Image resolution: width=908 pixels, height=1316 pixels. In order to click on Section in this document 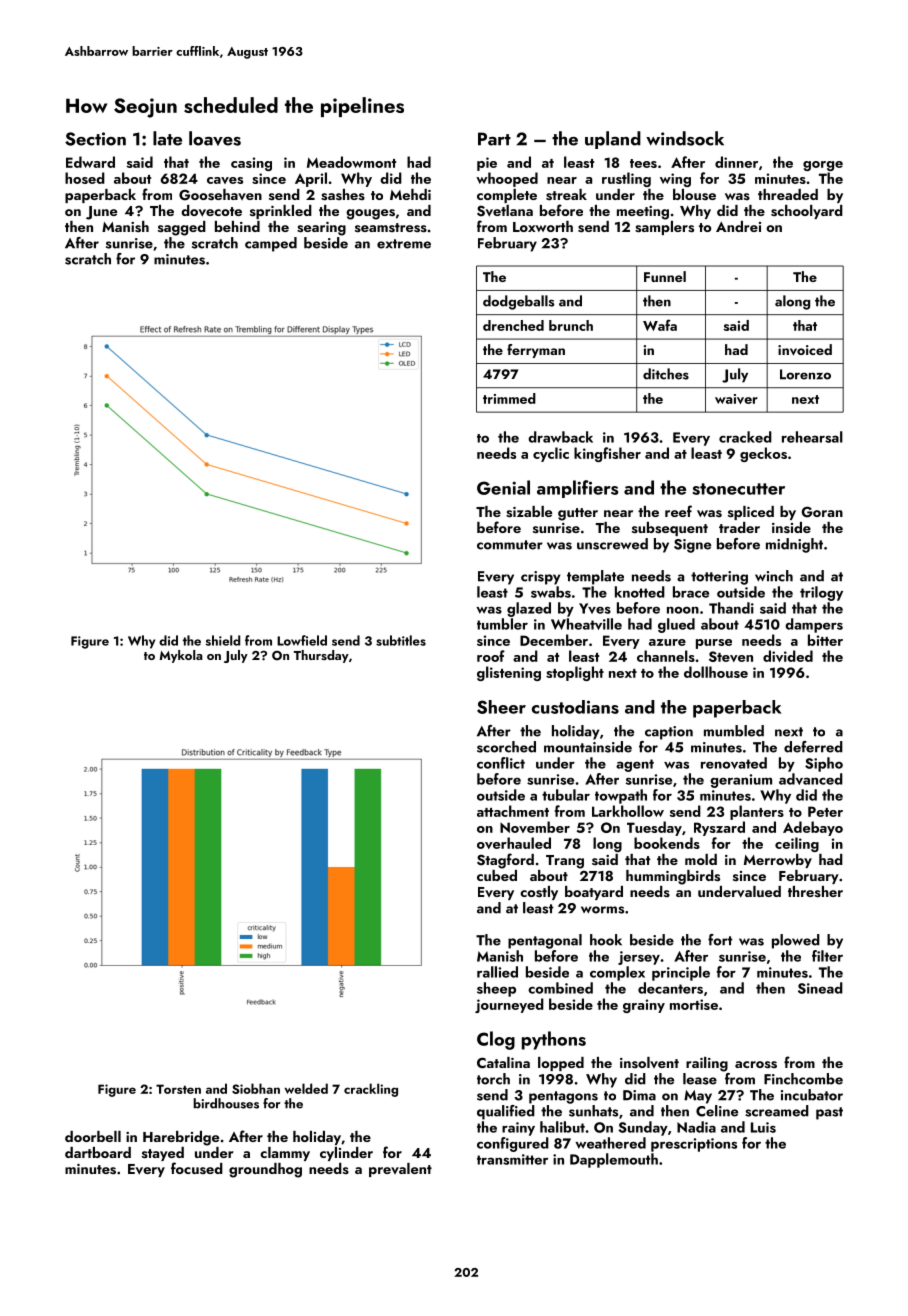, I will do `click(95, 139)`.
